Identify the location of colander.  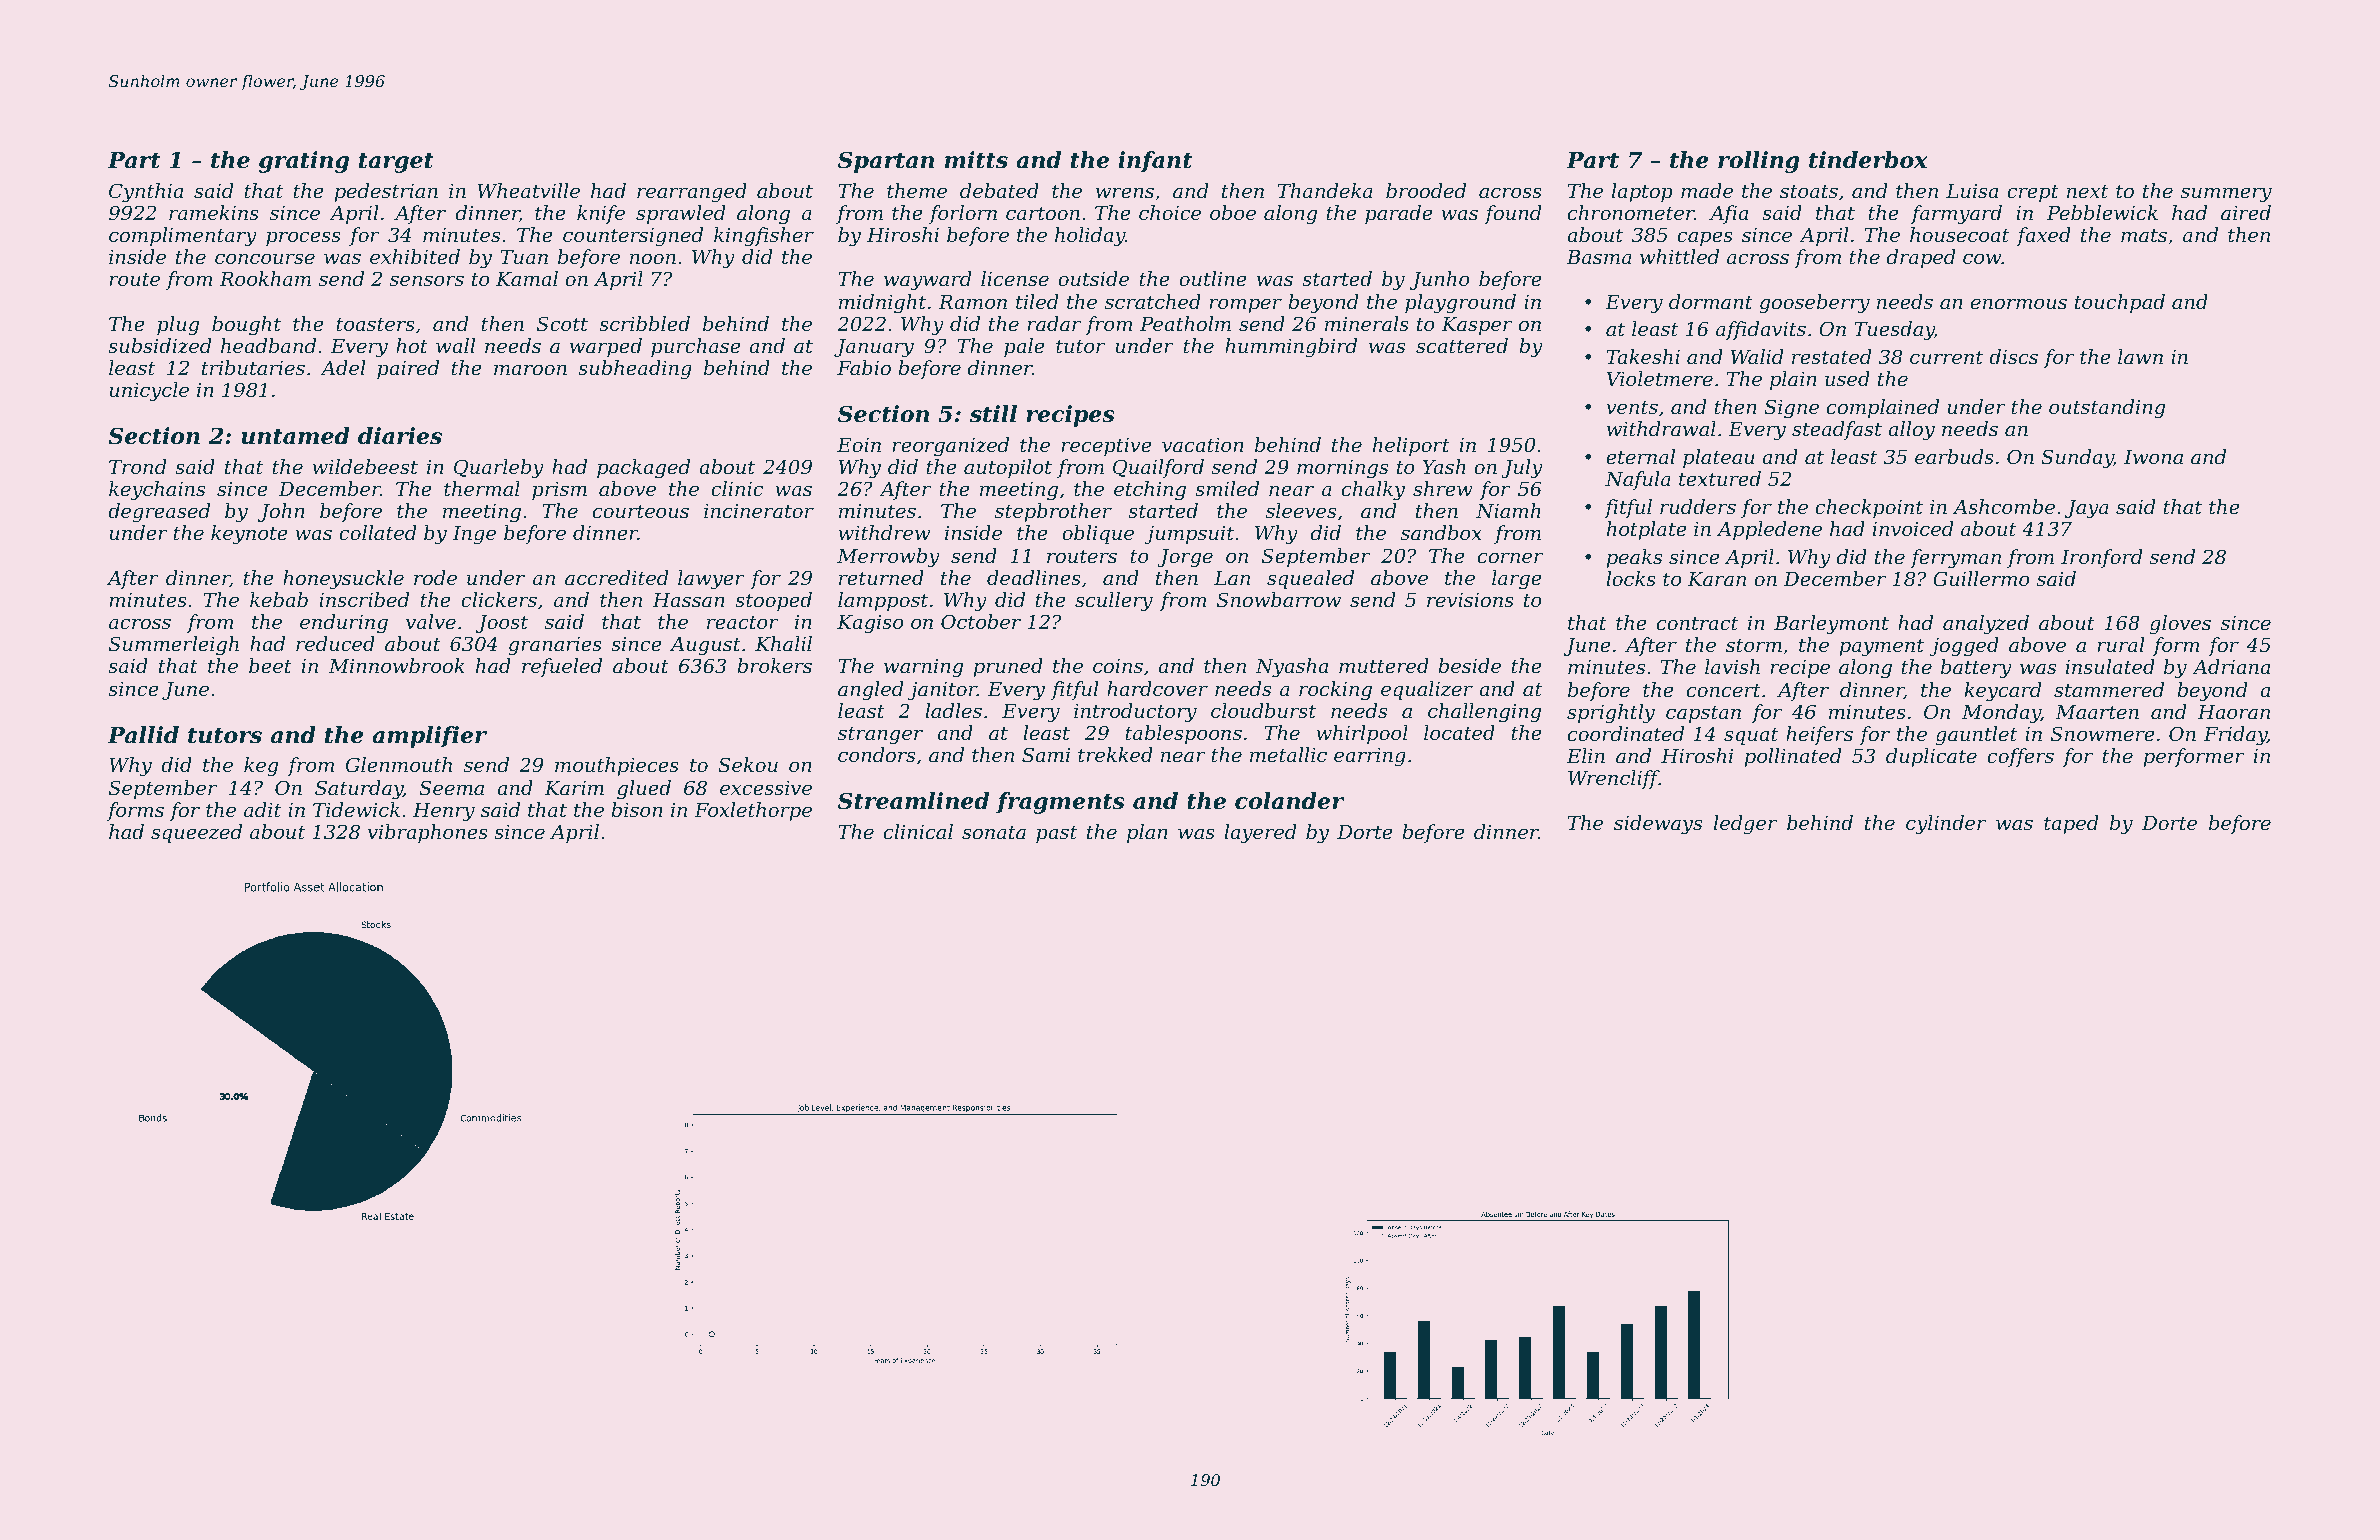
(1289, 801).
